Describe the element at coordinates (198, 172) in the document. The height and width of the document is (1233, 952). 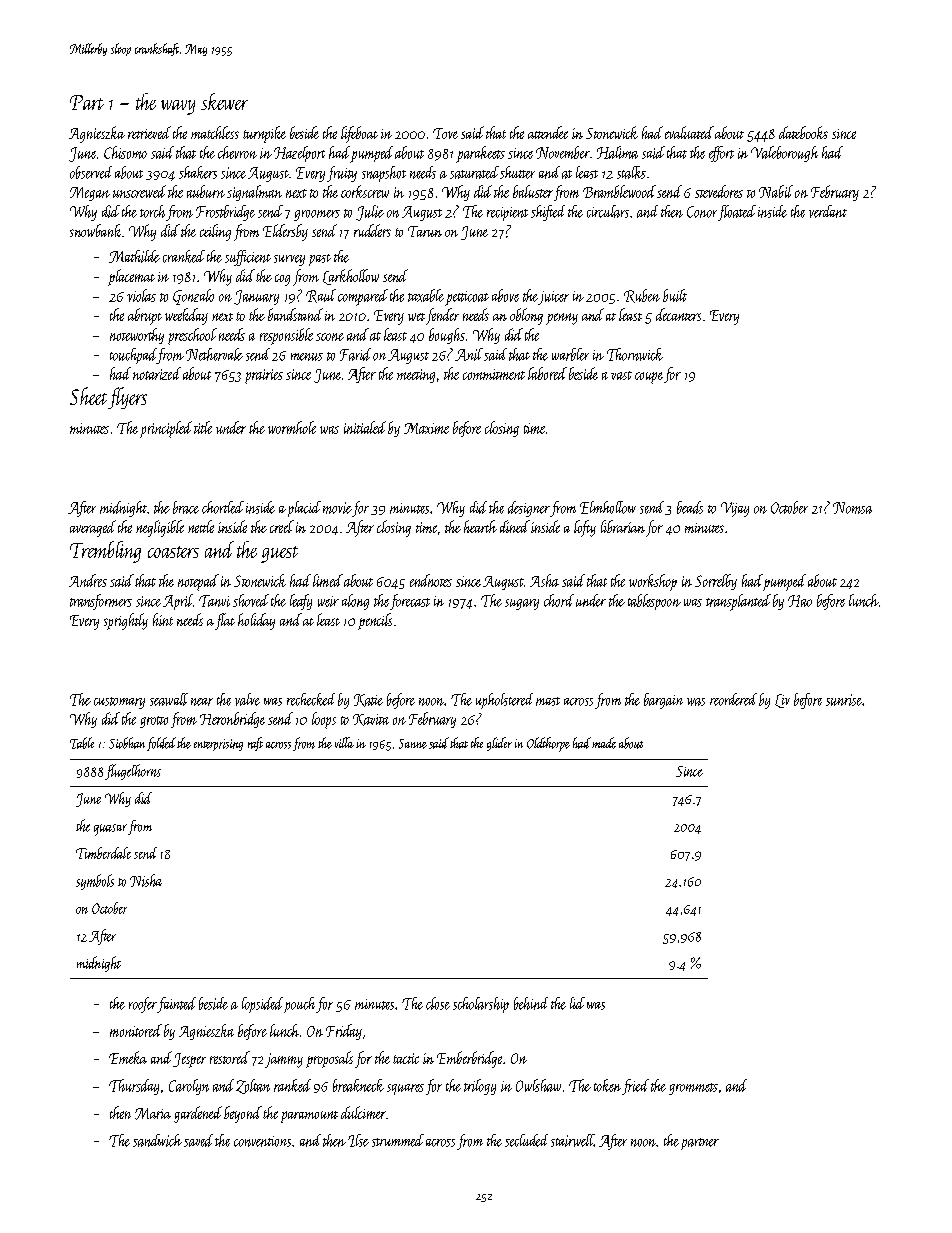
I see `shakers` at that location.
